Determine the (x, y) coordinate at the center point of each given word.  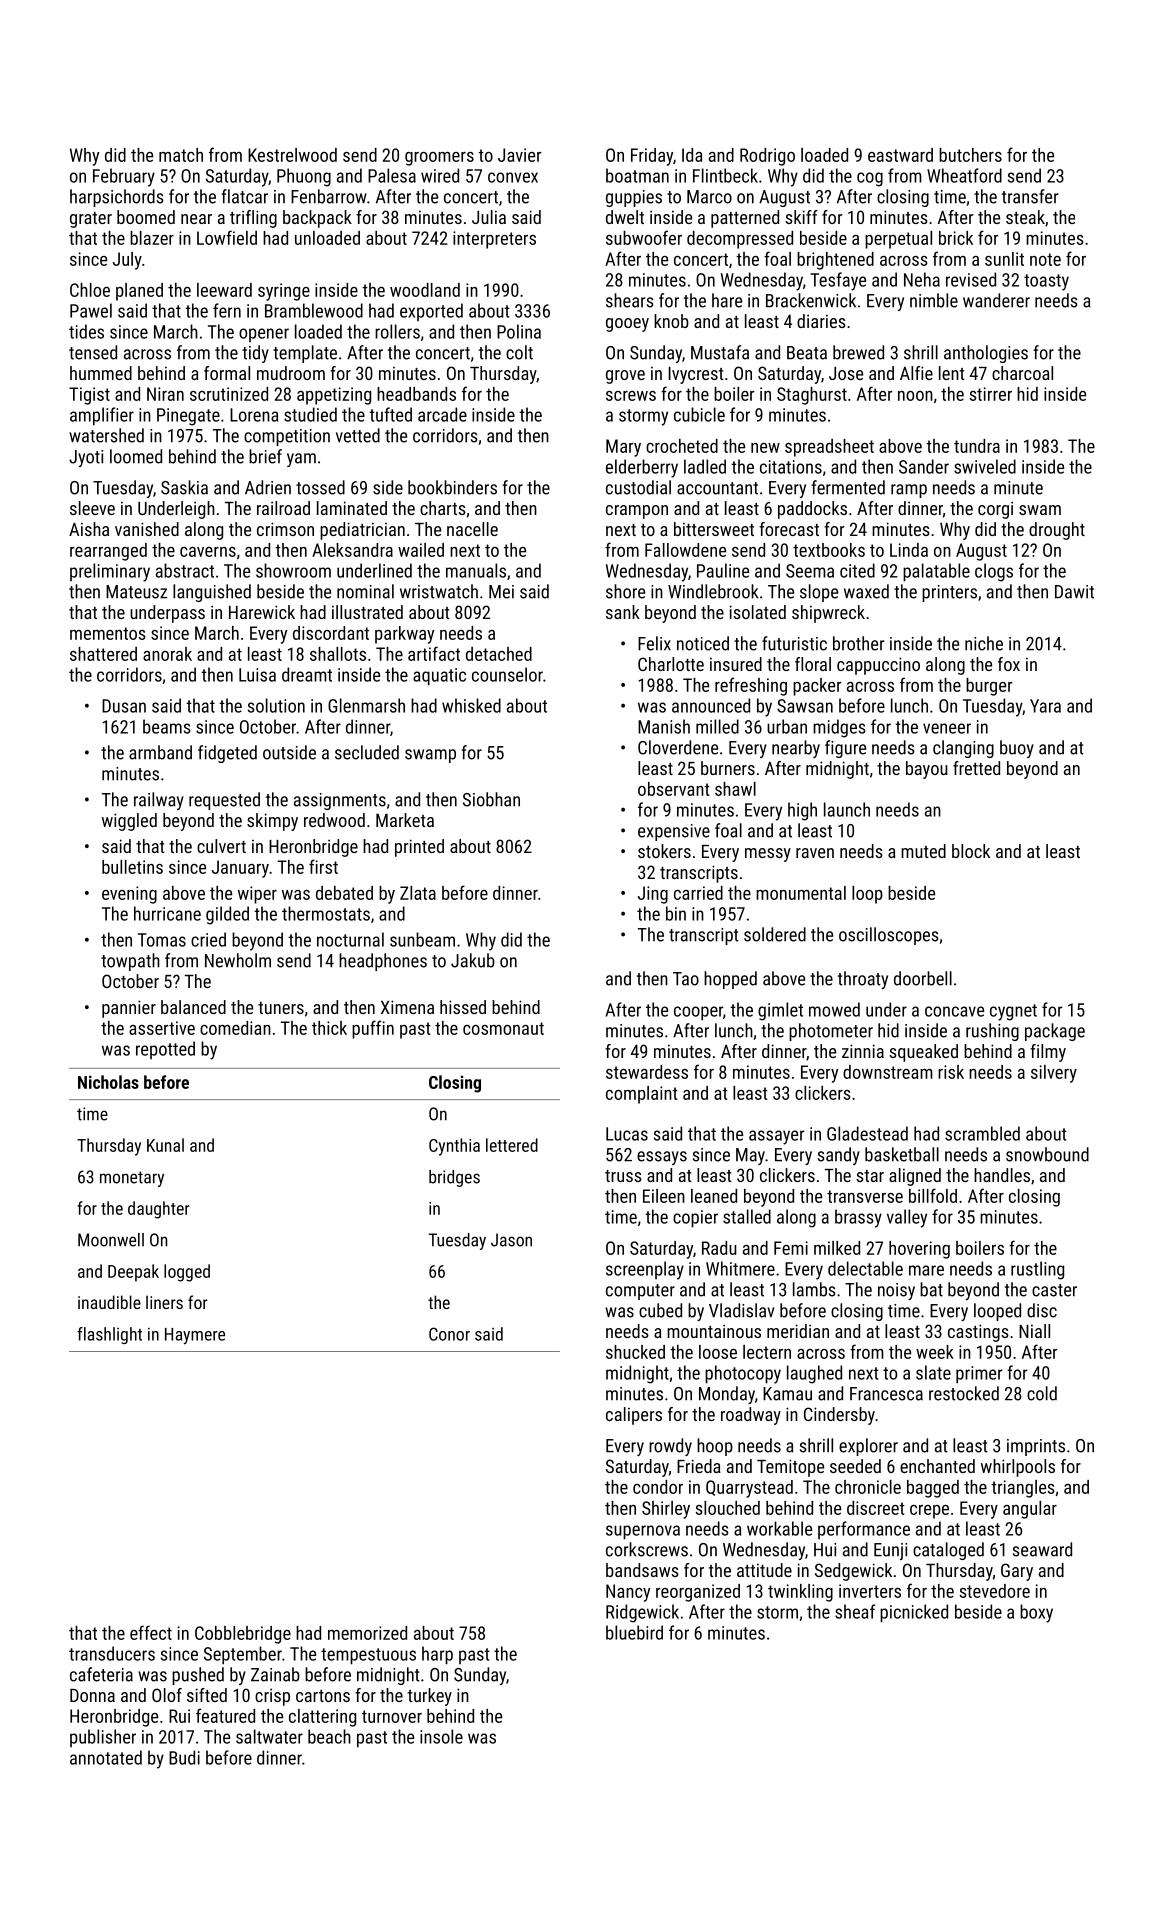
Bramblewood (314, 310)
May (750, 1156)
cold (1042, 1393)
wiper (257, 895)
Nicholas (108, 1082)
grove (625, 377)
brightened (835, 261)
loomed (136, 456)
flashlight (109, 1335)
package (1055, 1032)
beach (329, 1736)
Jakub (473, 960)
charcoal (1022, 373)
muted (923, 851)
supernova (643, 1532)
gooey (627, 325)
